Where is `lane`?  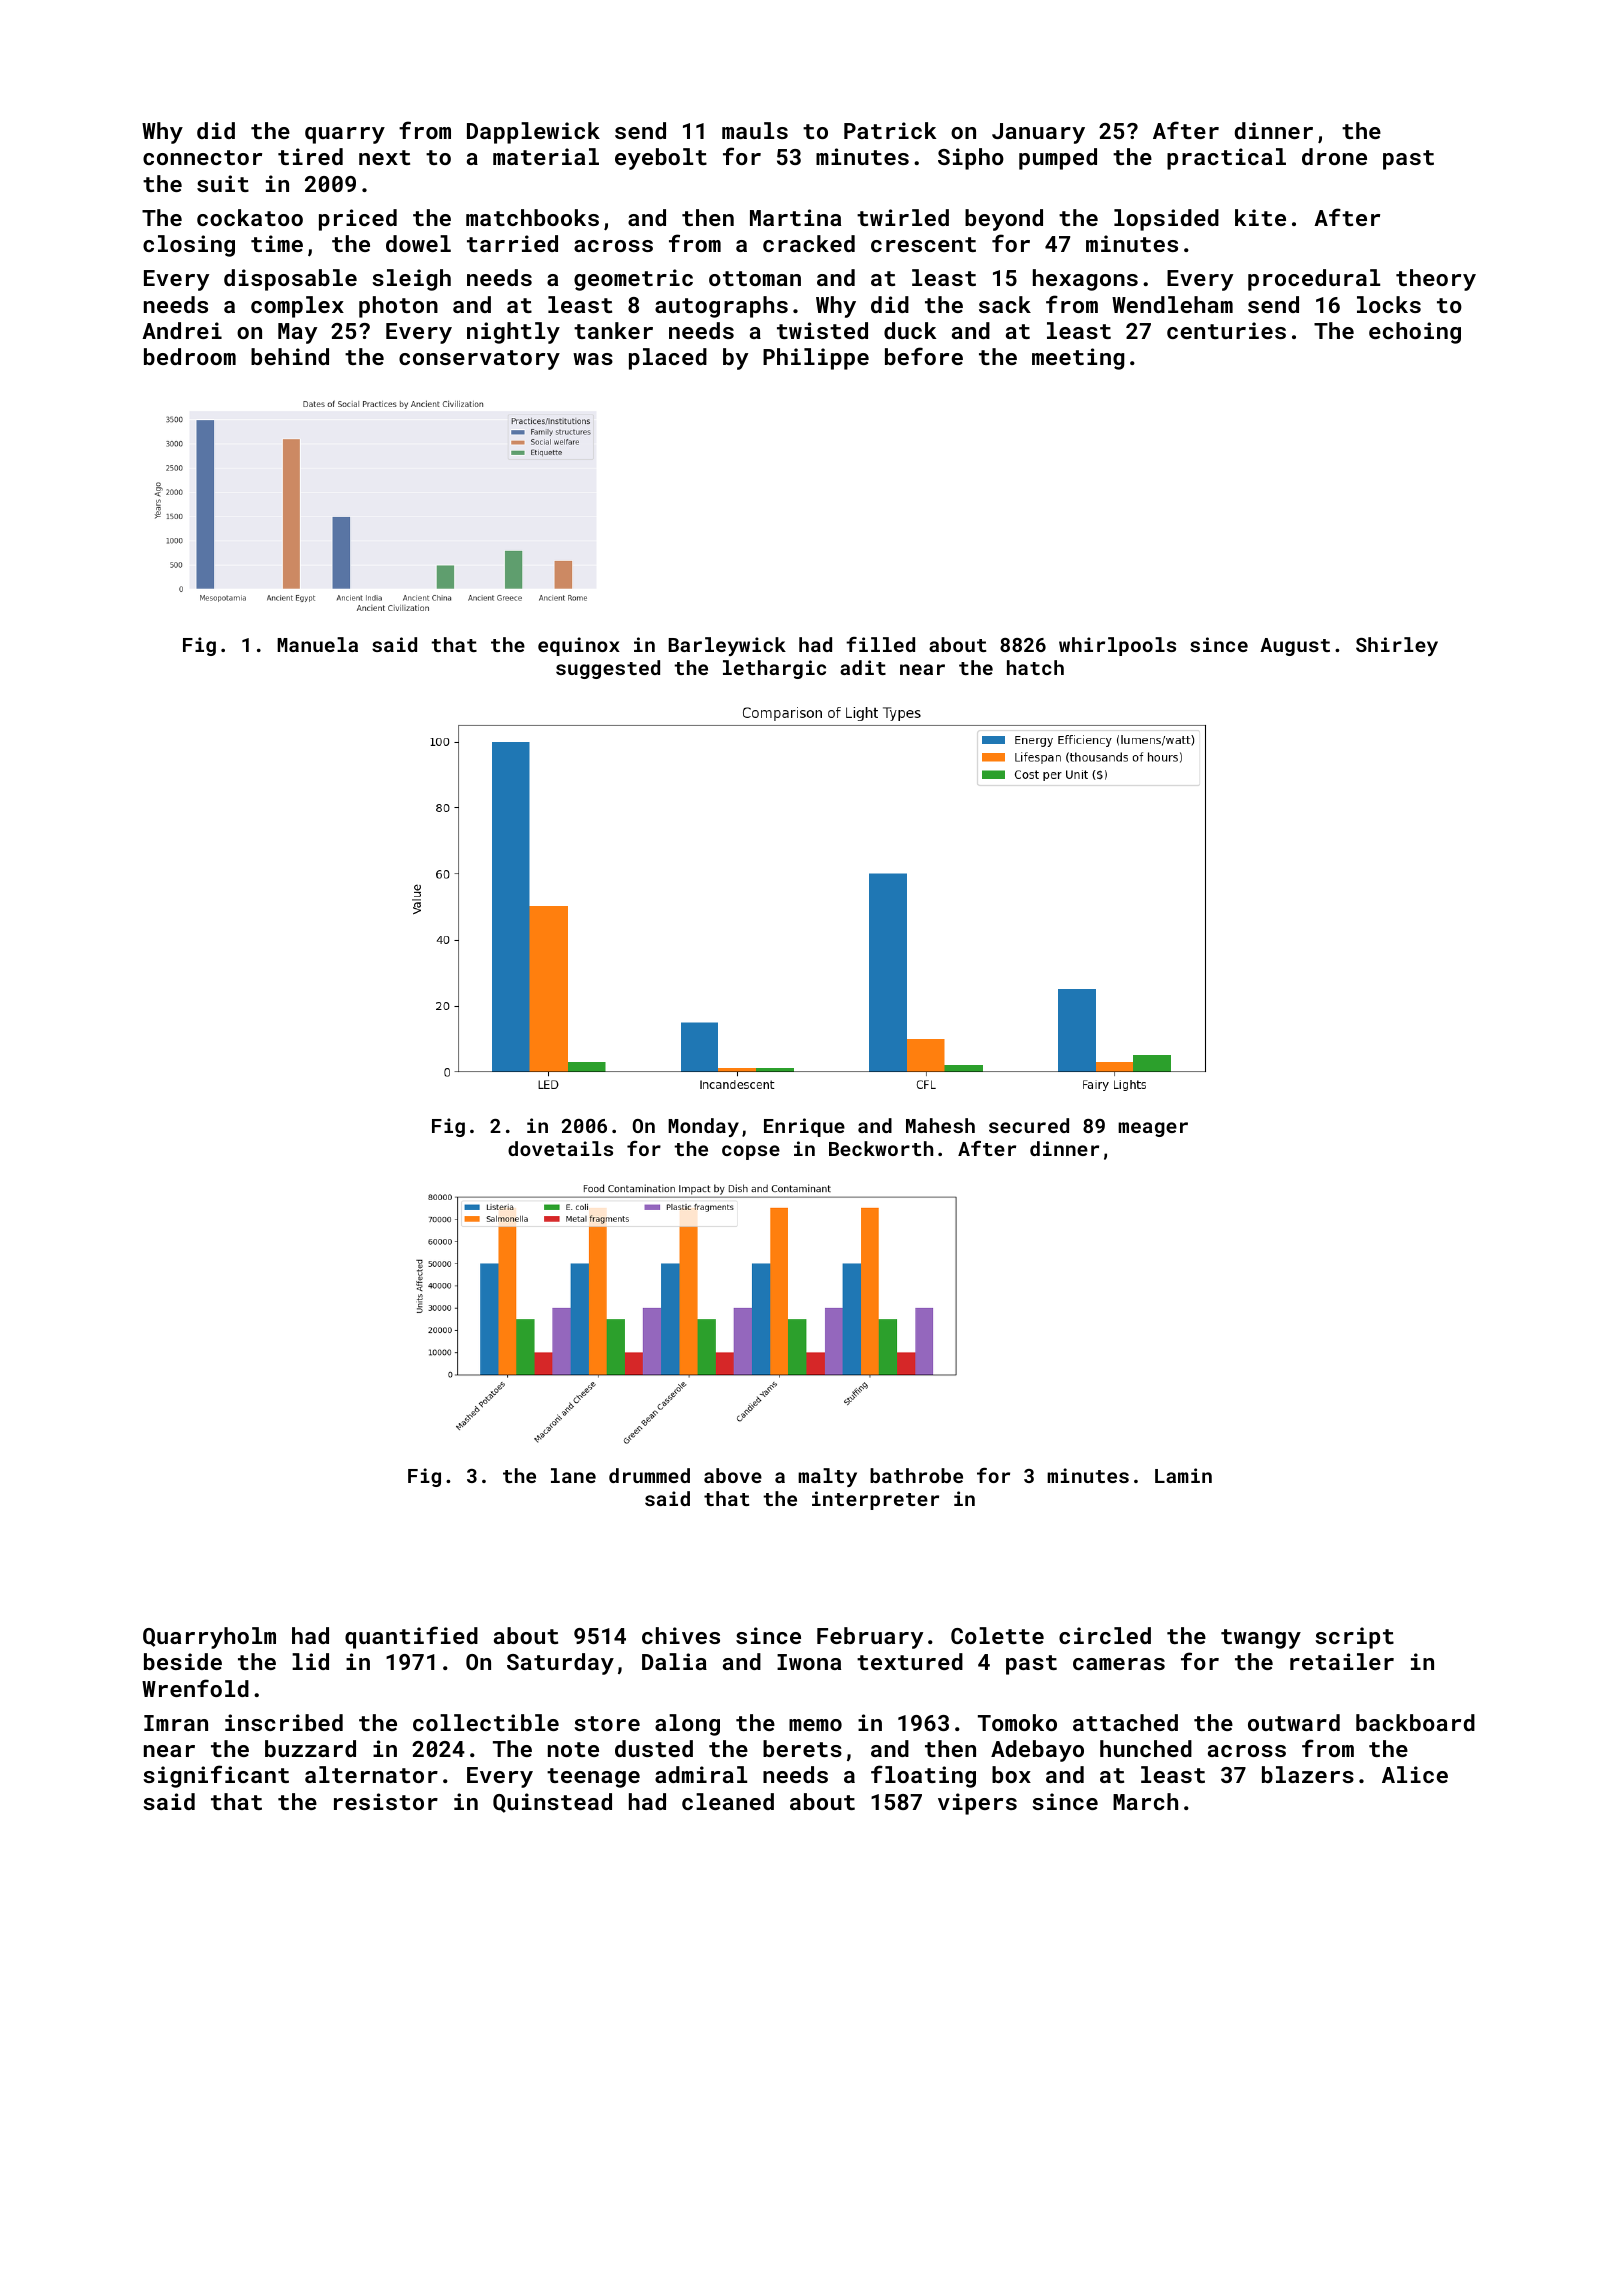
lane is located at coordinates (573, 1475).
